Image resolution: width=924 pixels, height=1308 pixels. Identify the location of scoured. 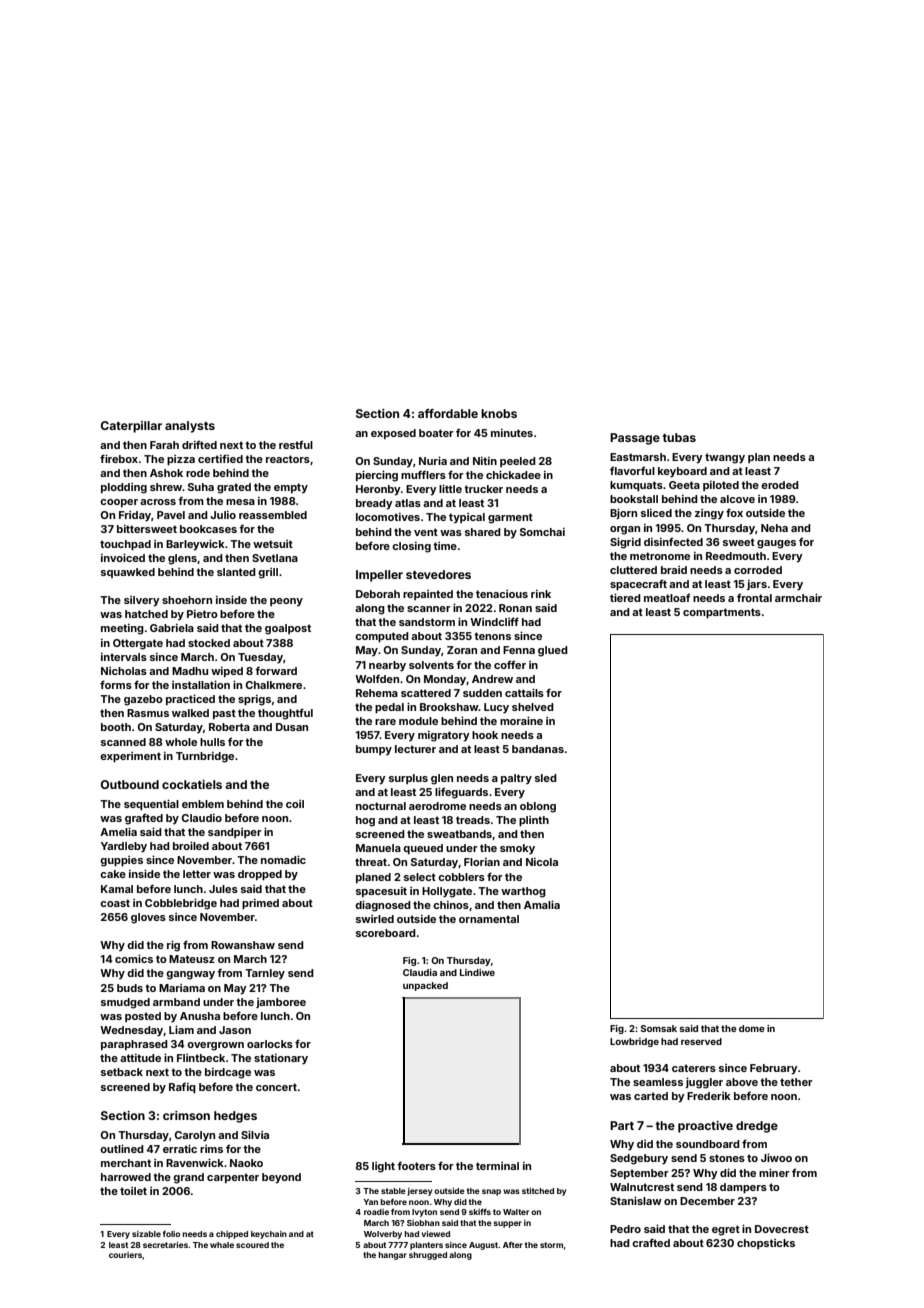
(252, 1245).
